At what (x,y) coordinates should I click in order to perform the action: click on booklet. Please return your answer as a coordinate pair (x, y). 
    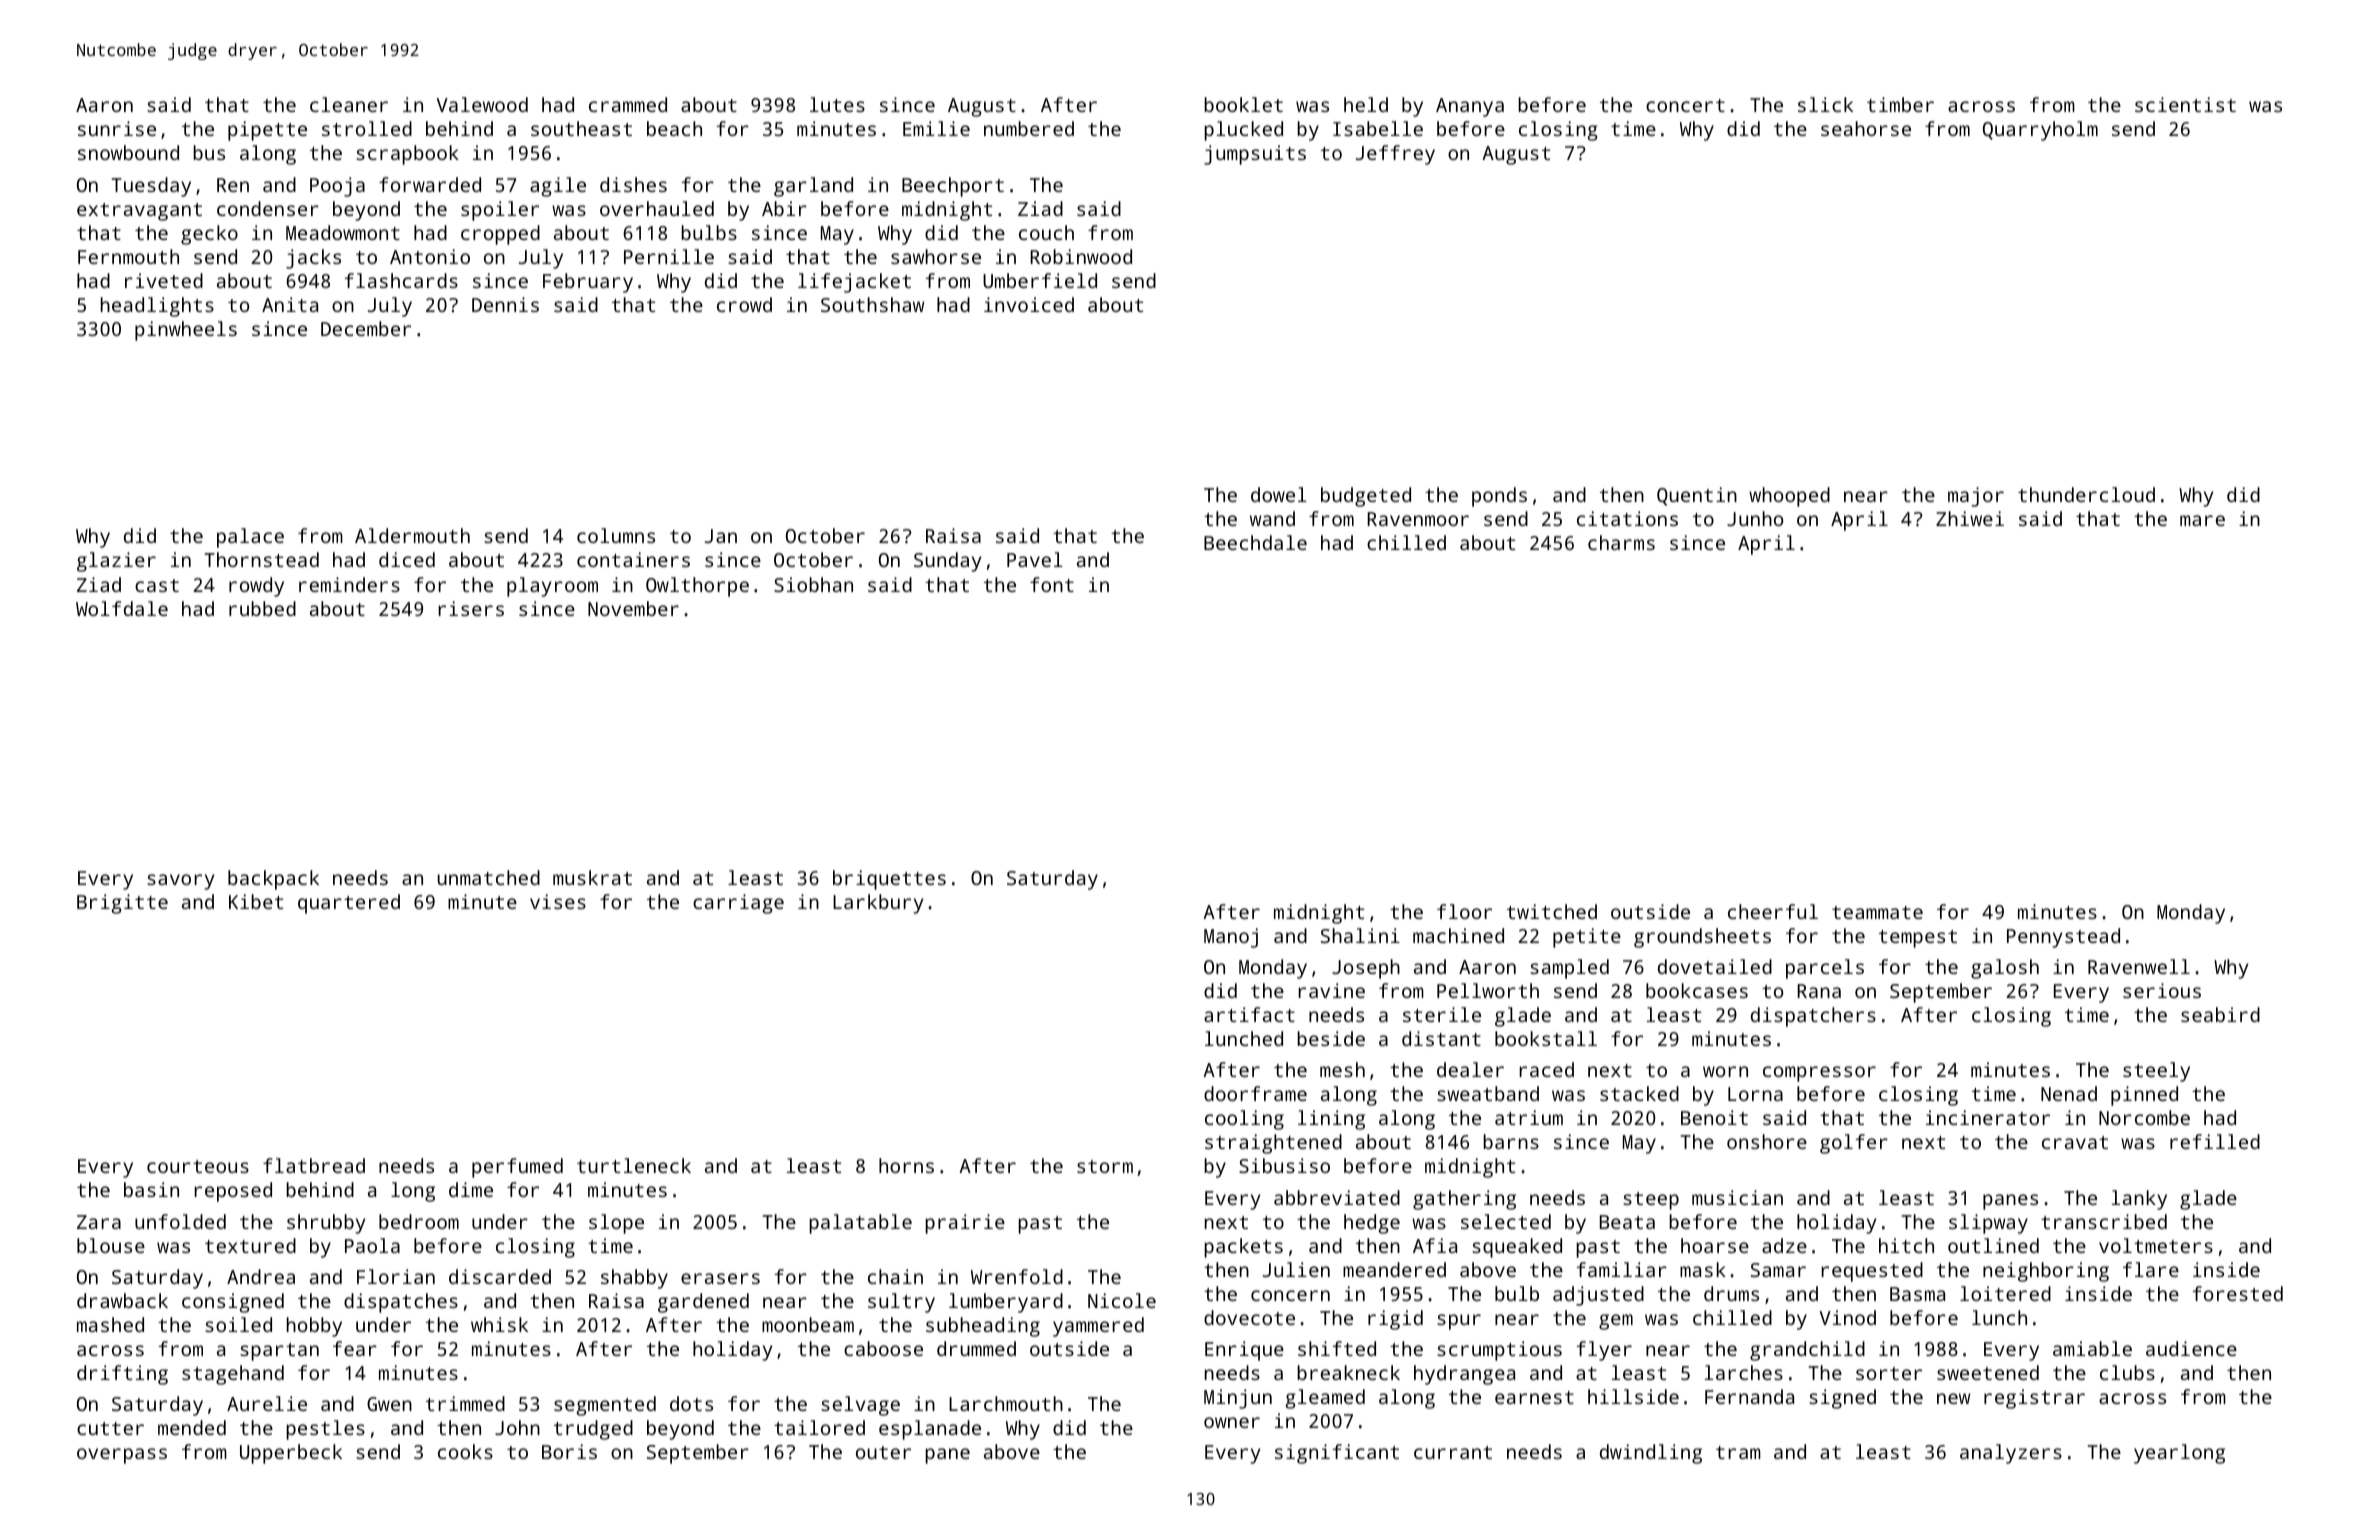
    Looking at the image, I should click on (1243, 104).
